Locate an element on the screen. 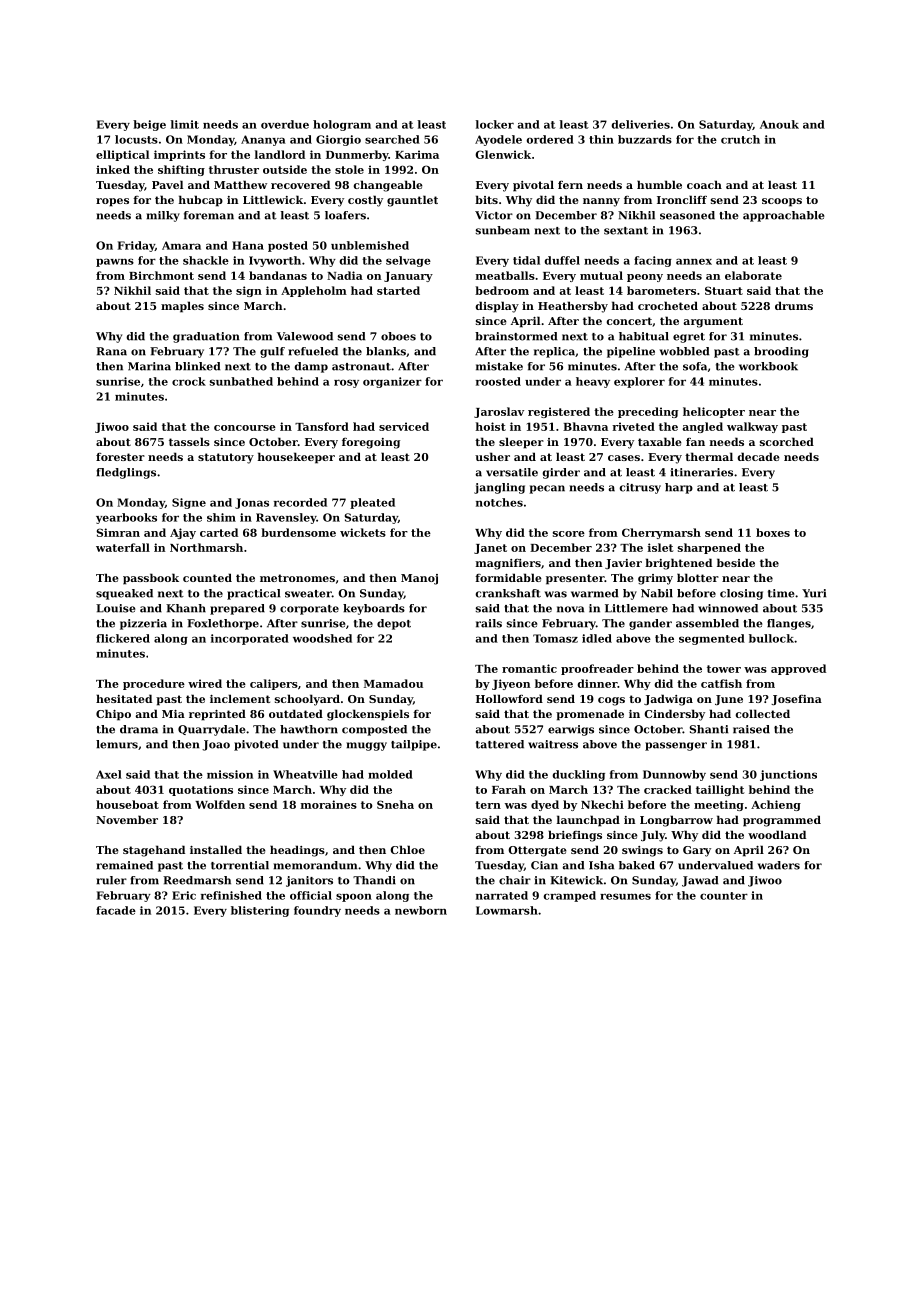 The width and height of the screenshot is (924, 1308). Yuri is located at coordinates (814, 593).
